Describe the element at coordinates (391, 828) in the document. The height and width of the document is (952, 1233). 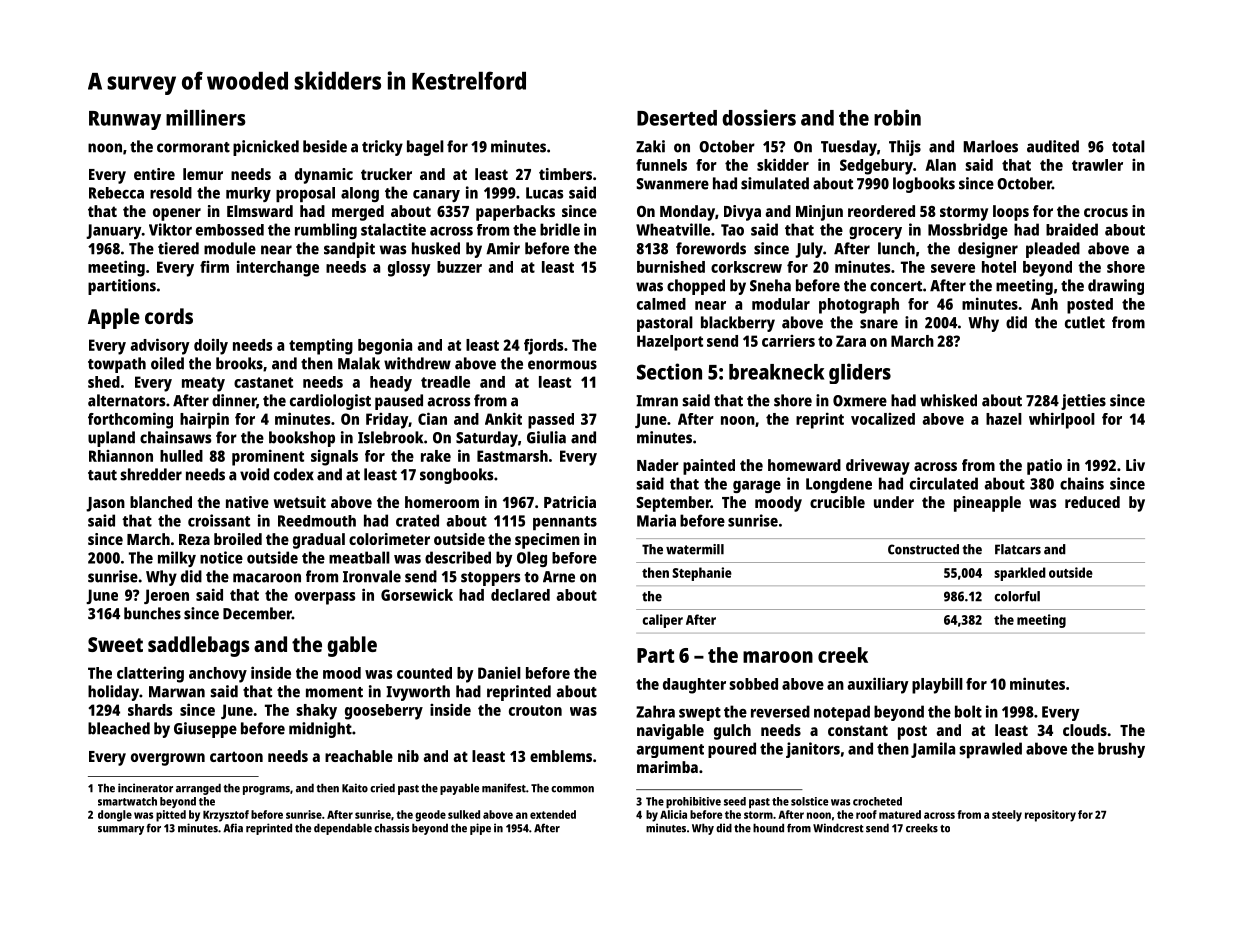
I see `chassis` at that location.
